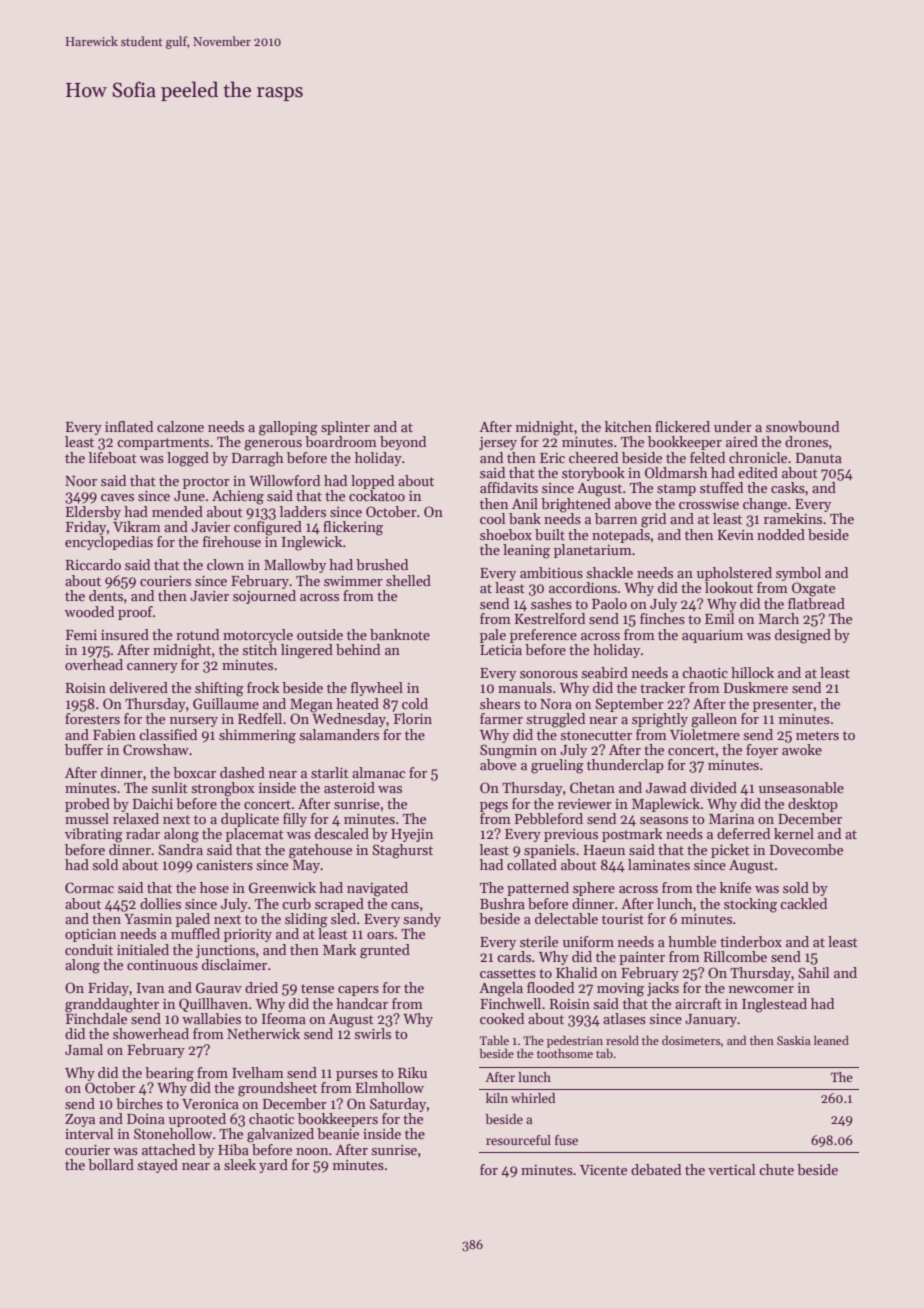 The image size is (924, 1308). I want to click on birches, so click(139, 1103).
